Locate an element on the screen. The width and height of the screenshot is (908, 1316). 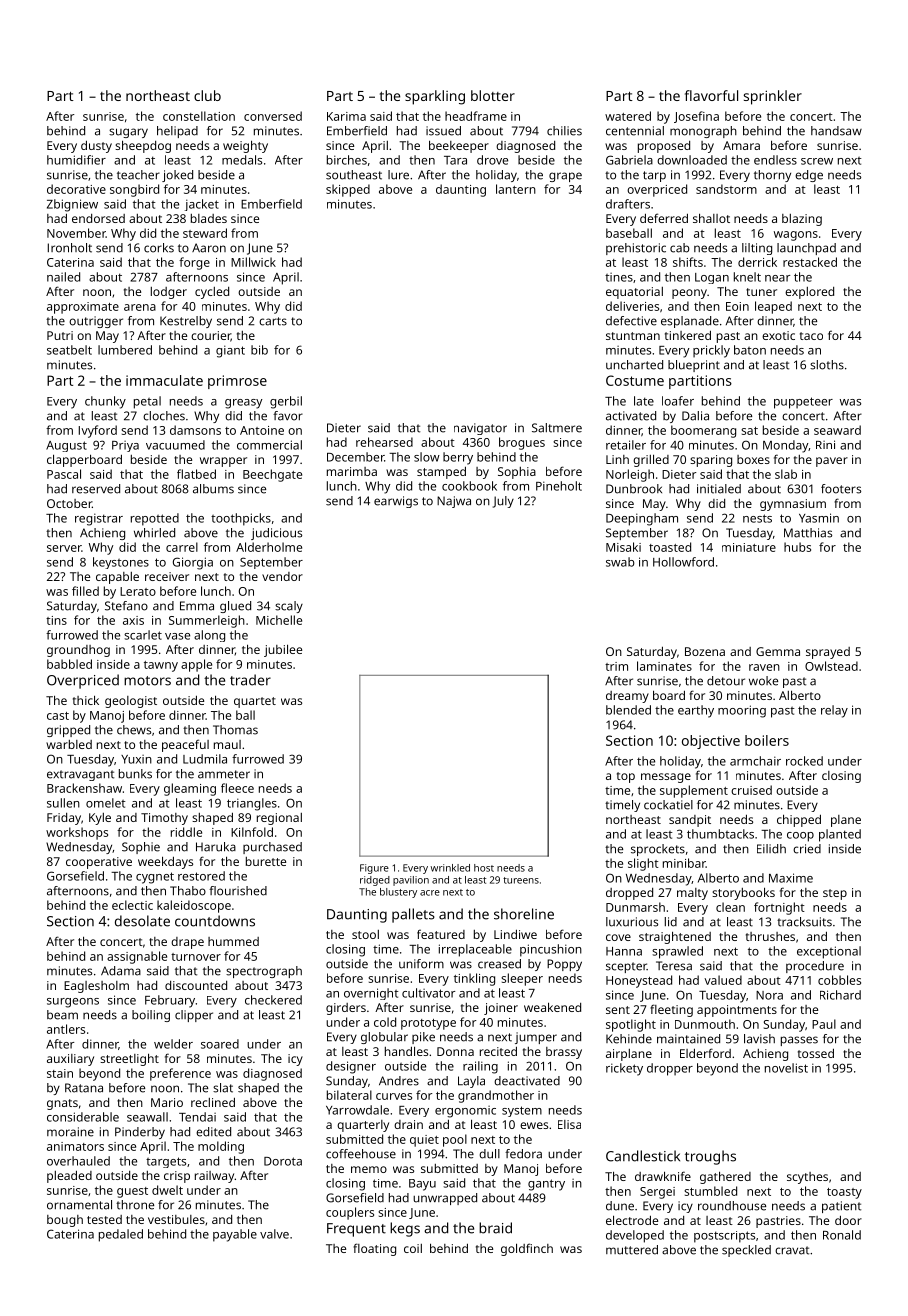
sprinkler is located at coordinates (773, 97).
